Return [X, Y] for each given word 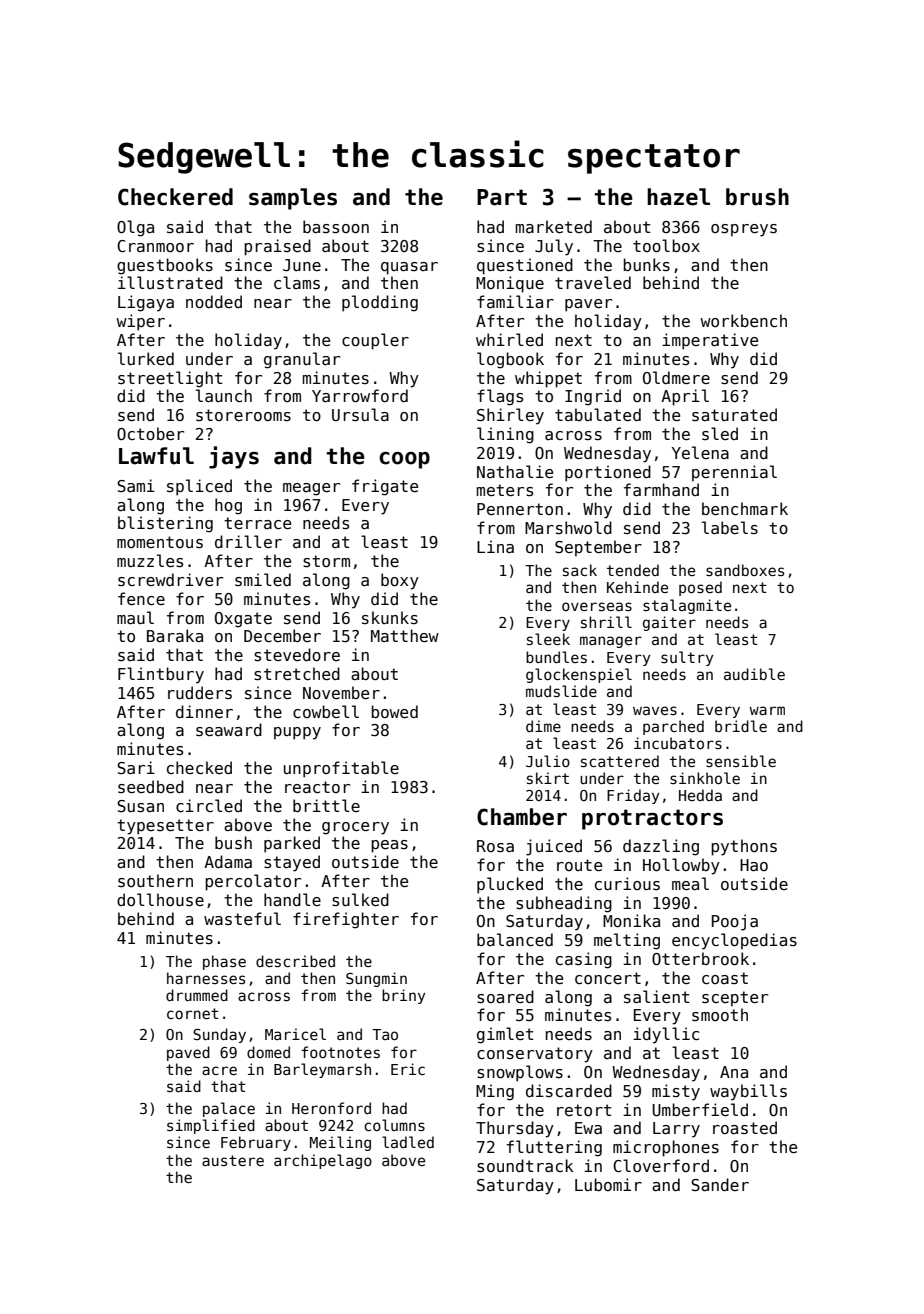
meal [690, 883]
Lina [495, 546]
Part [502, 197]
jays [234, 457]
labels [730, 527]
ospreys [744, 230]
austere [233, 1160]
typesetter [165, 827]
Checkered [175, 197]
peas [389, 846]
